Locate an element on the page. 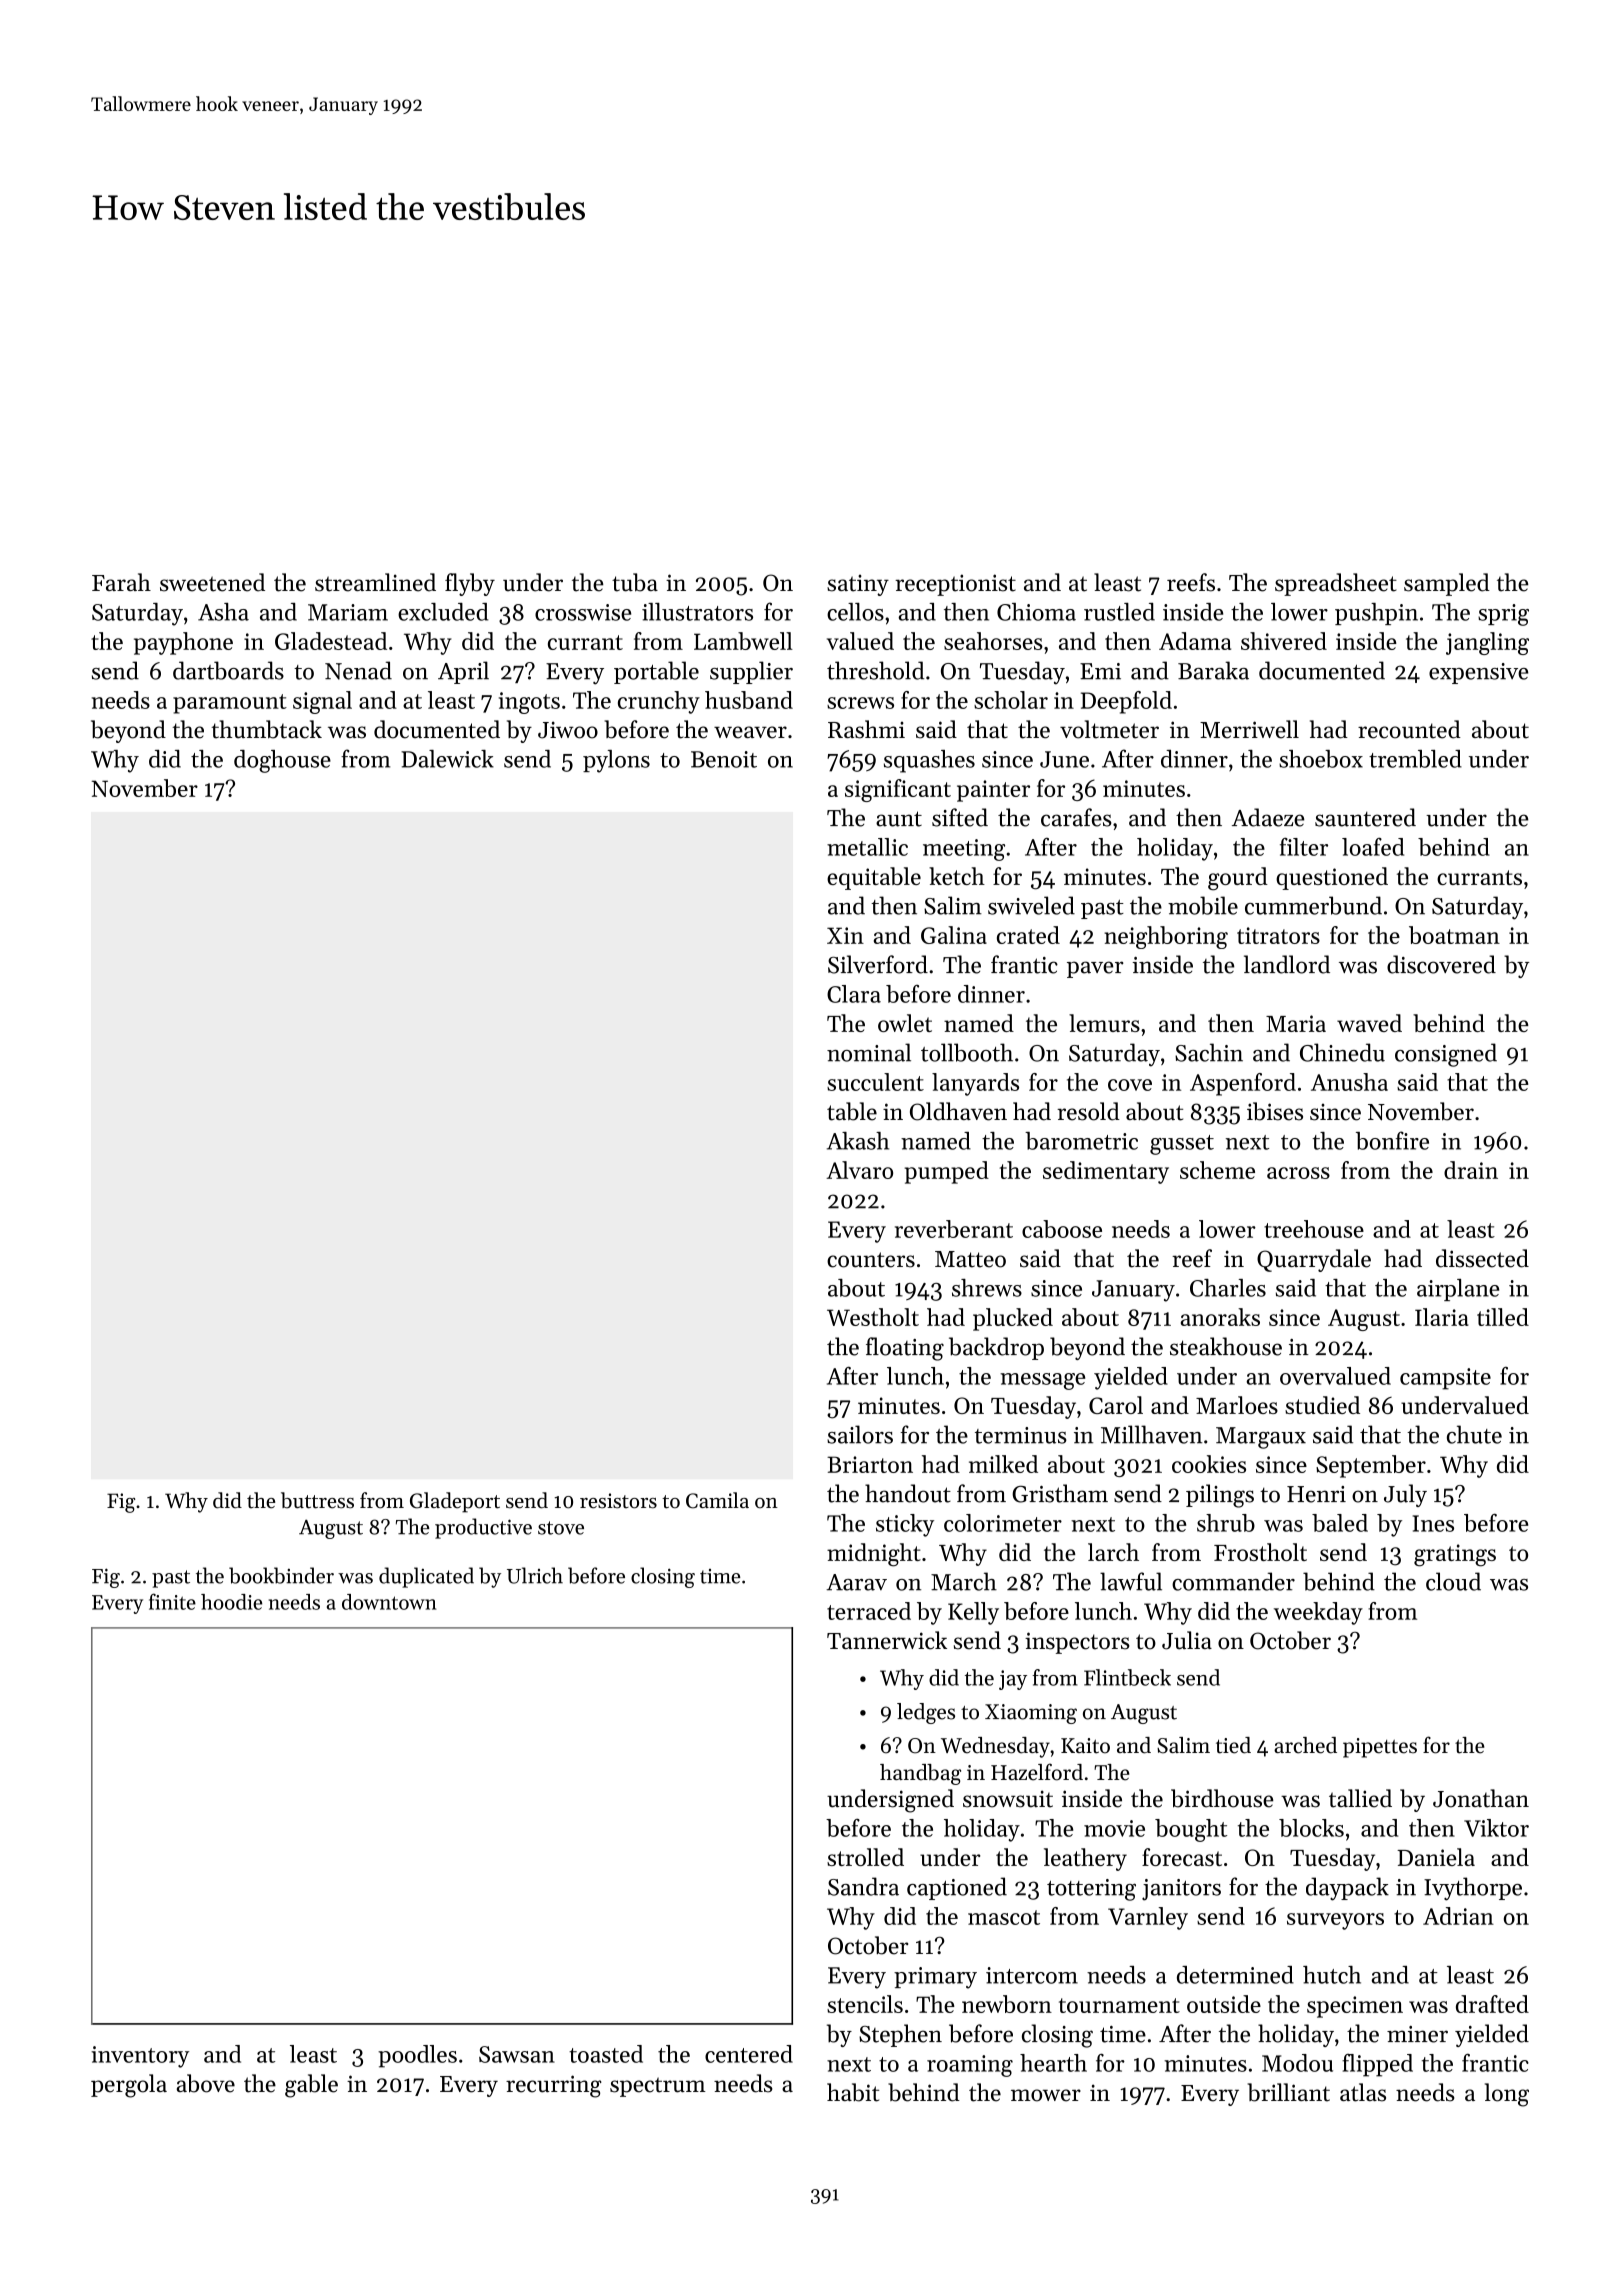 This document has height=2292, width=1620. buttress is located at coordinates (317, 1500).
